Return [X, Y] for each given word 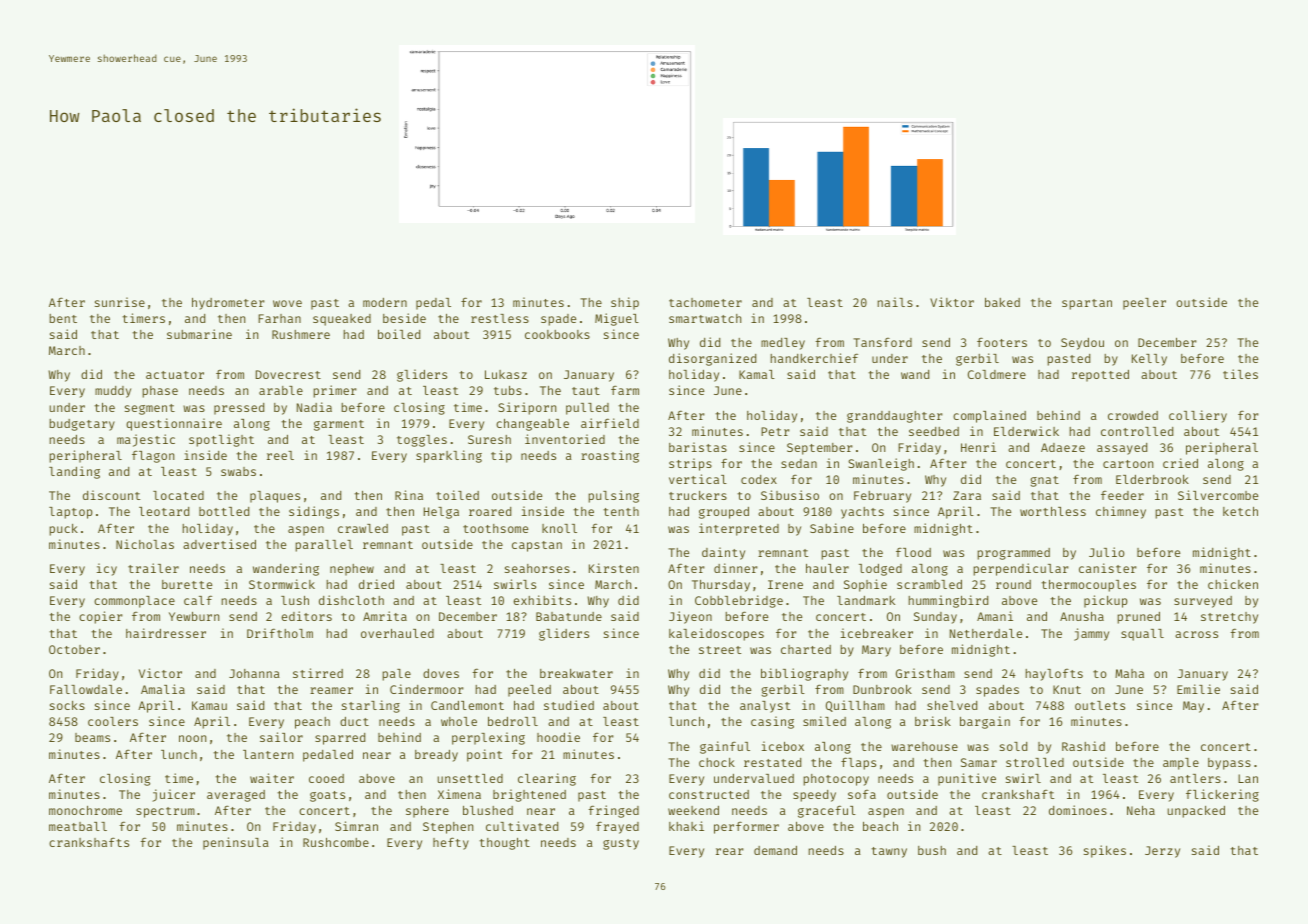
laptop [71, 513]
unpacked [1196, 812]
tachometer [705, 302]
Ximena [459, 794]
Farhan [279, 318]
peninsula [236, 843]
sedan [799, 463]
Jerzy [1162, 852]
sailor [281, 737]
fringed [613, 811]
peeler [1144, 304]
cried [1180, 463]
